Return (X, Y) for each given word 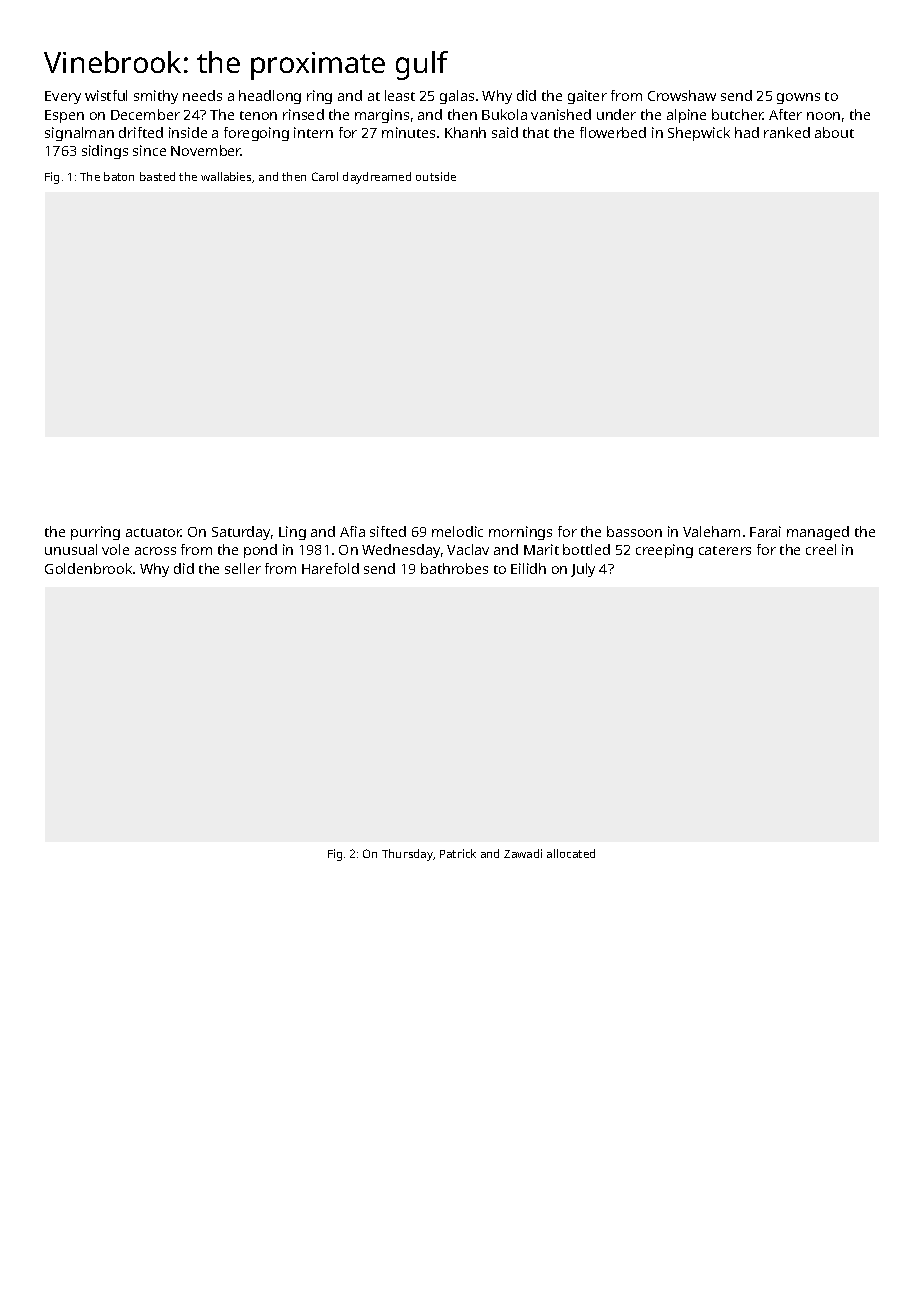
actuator (153, 532)
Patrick (458, 853)
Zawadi (523, 853)
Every (63, 97)
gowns (798, 98)
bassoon (634, 531)
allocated (571, 853)
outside (436, 176)
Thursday (408, 855)
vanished (561, 114)
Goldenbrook (88, 568)
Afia (352, 531)
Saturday (241, 533)
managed (818, 533)
